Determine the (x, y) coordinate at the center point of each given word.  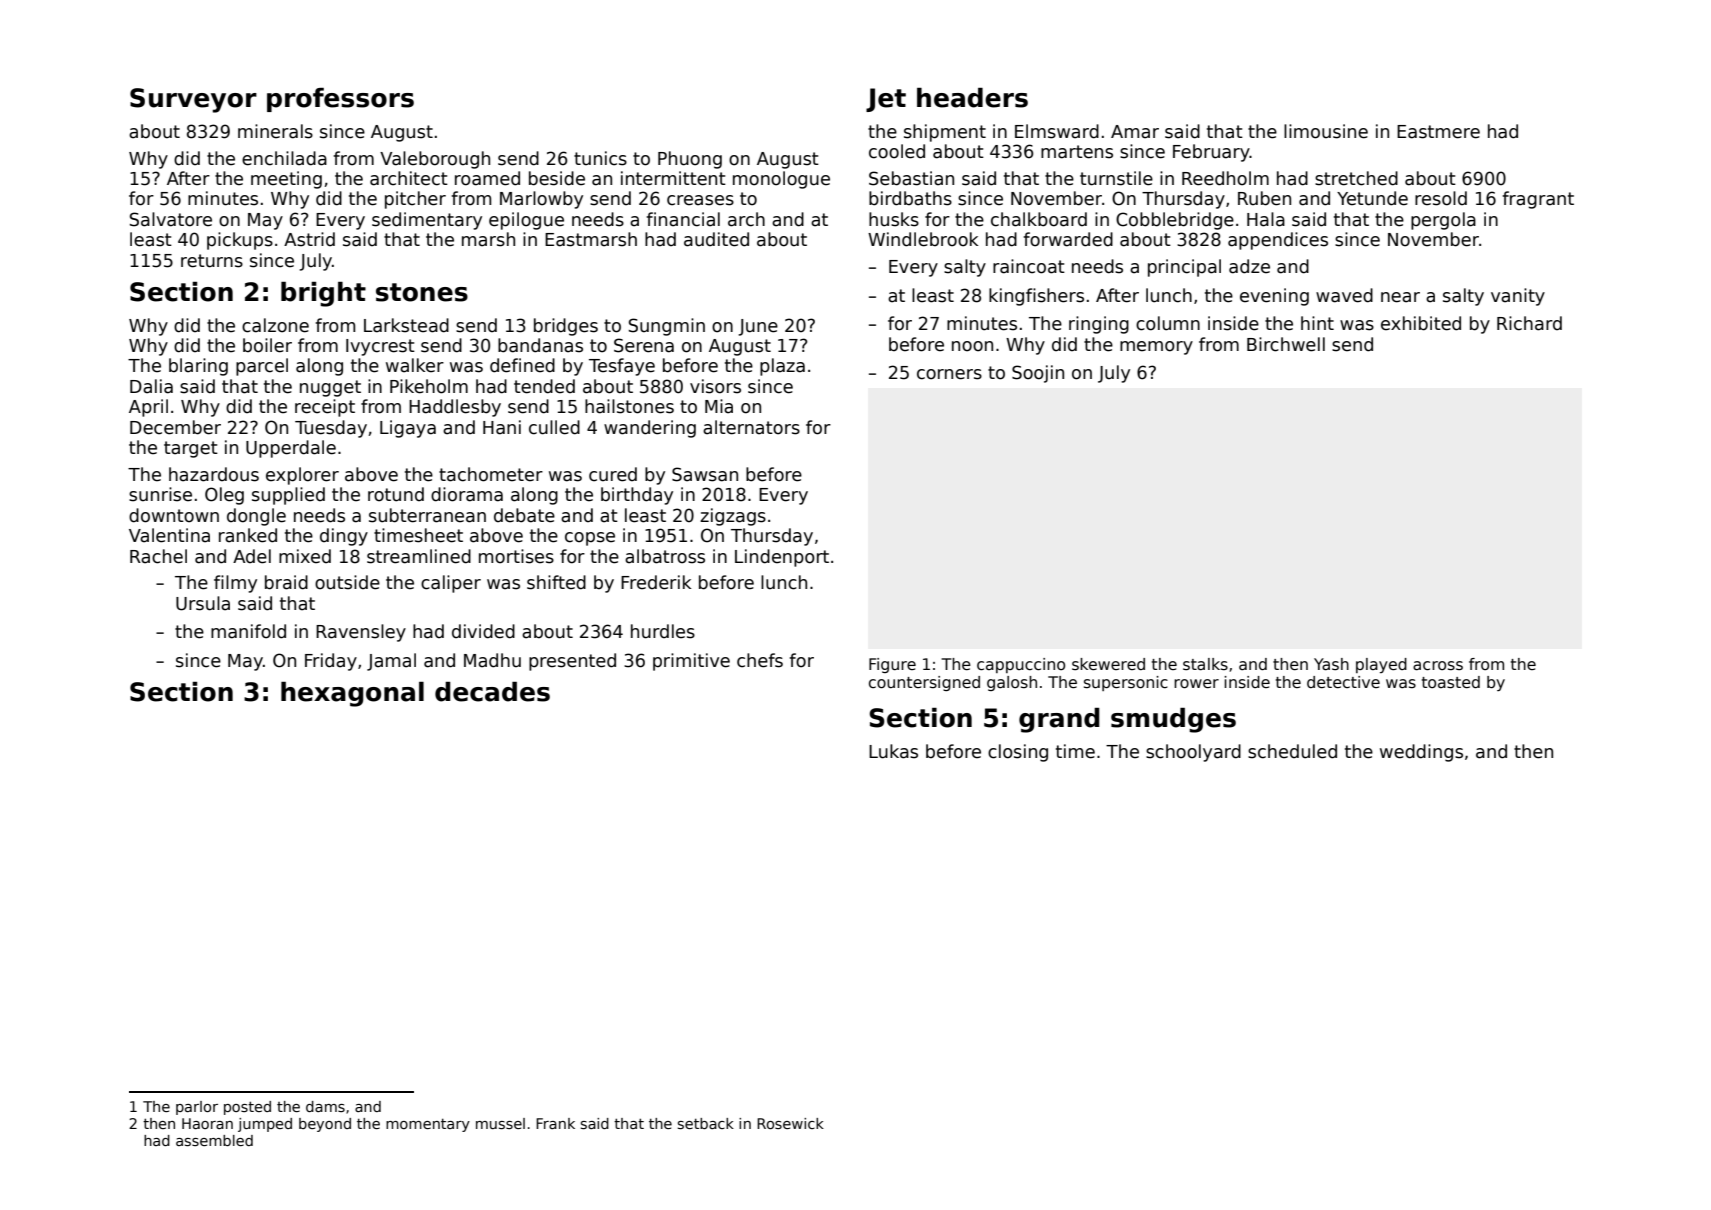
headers (972, 98)
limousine (1326, 131)
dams (325, 1106)
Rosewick (790, 1123)
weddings (1421, 753)
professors (340, 100)
